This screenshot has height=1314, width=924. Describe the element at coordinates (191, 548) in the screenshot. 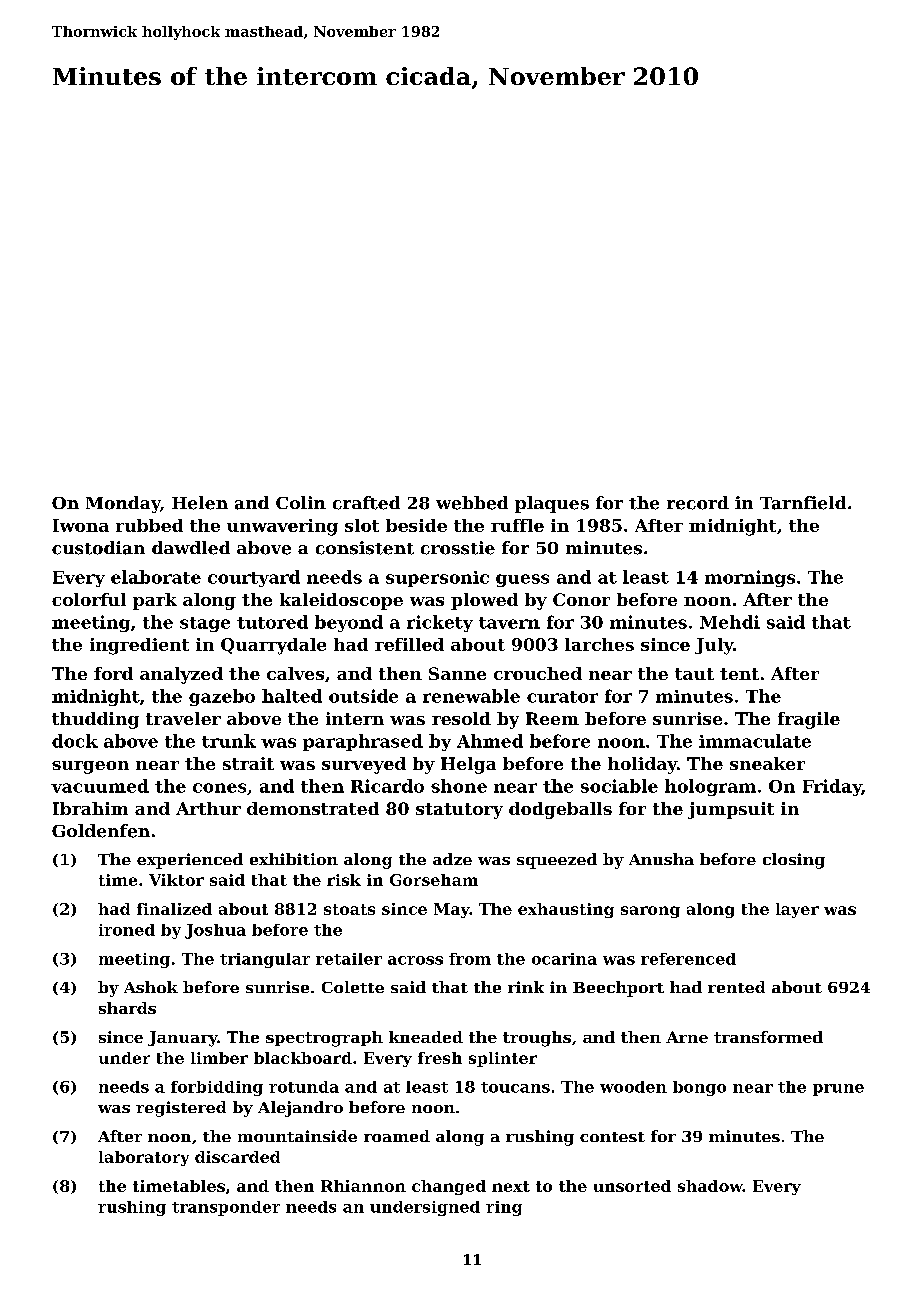

I see `dawdled` at that location.
